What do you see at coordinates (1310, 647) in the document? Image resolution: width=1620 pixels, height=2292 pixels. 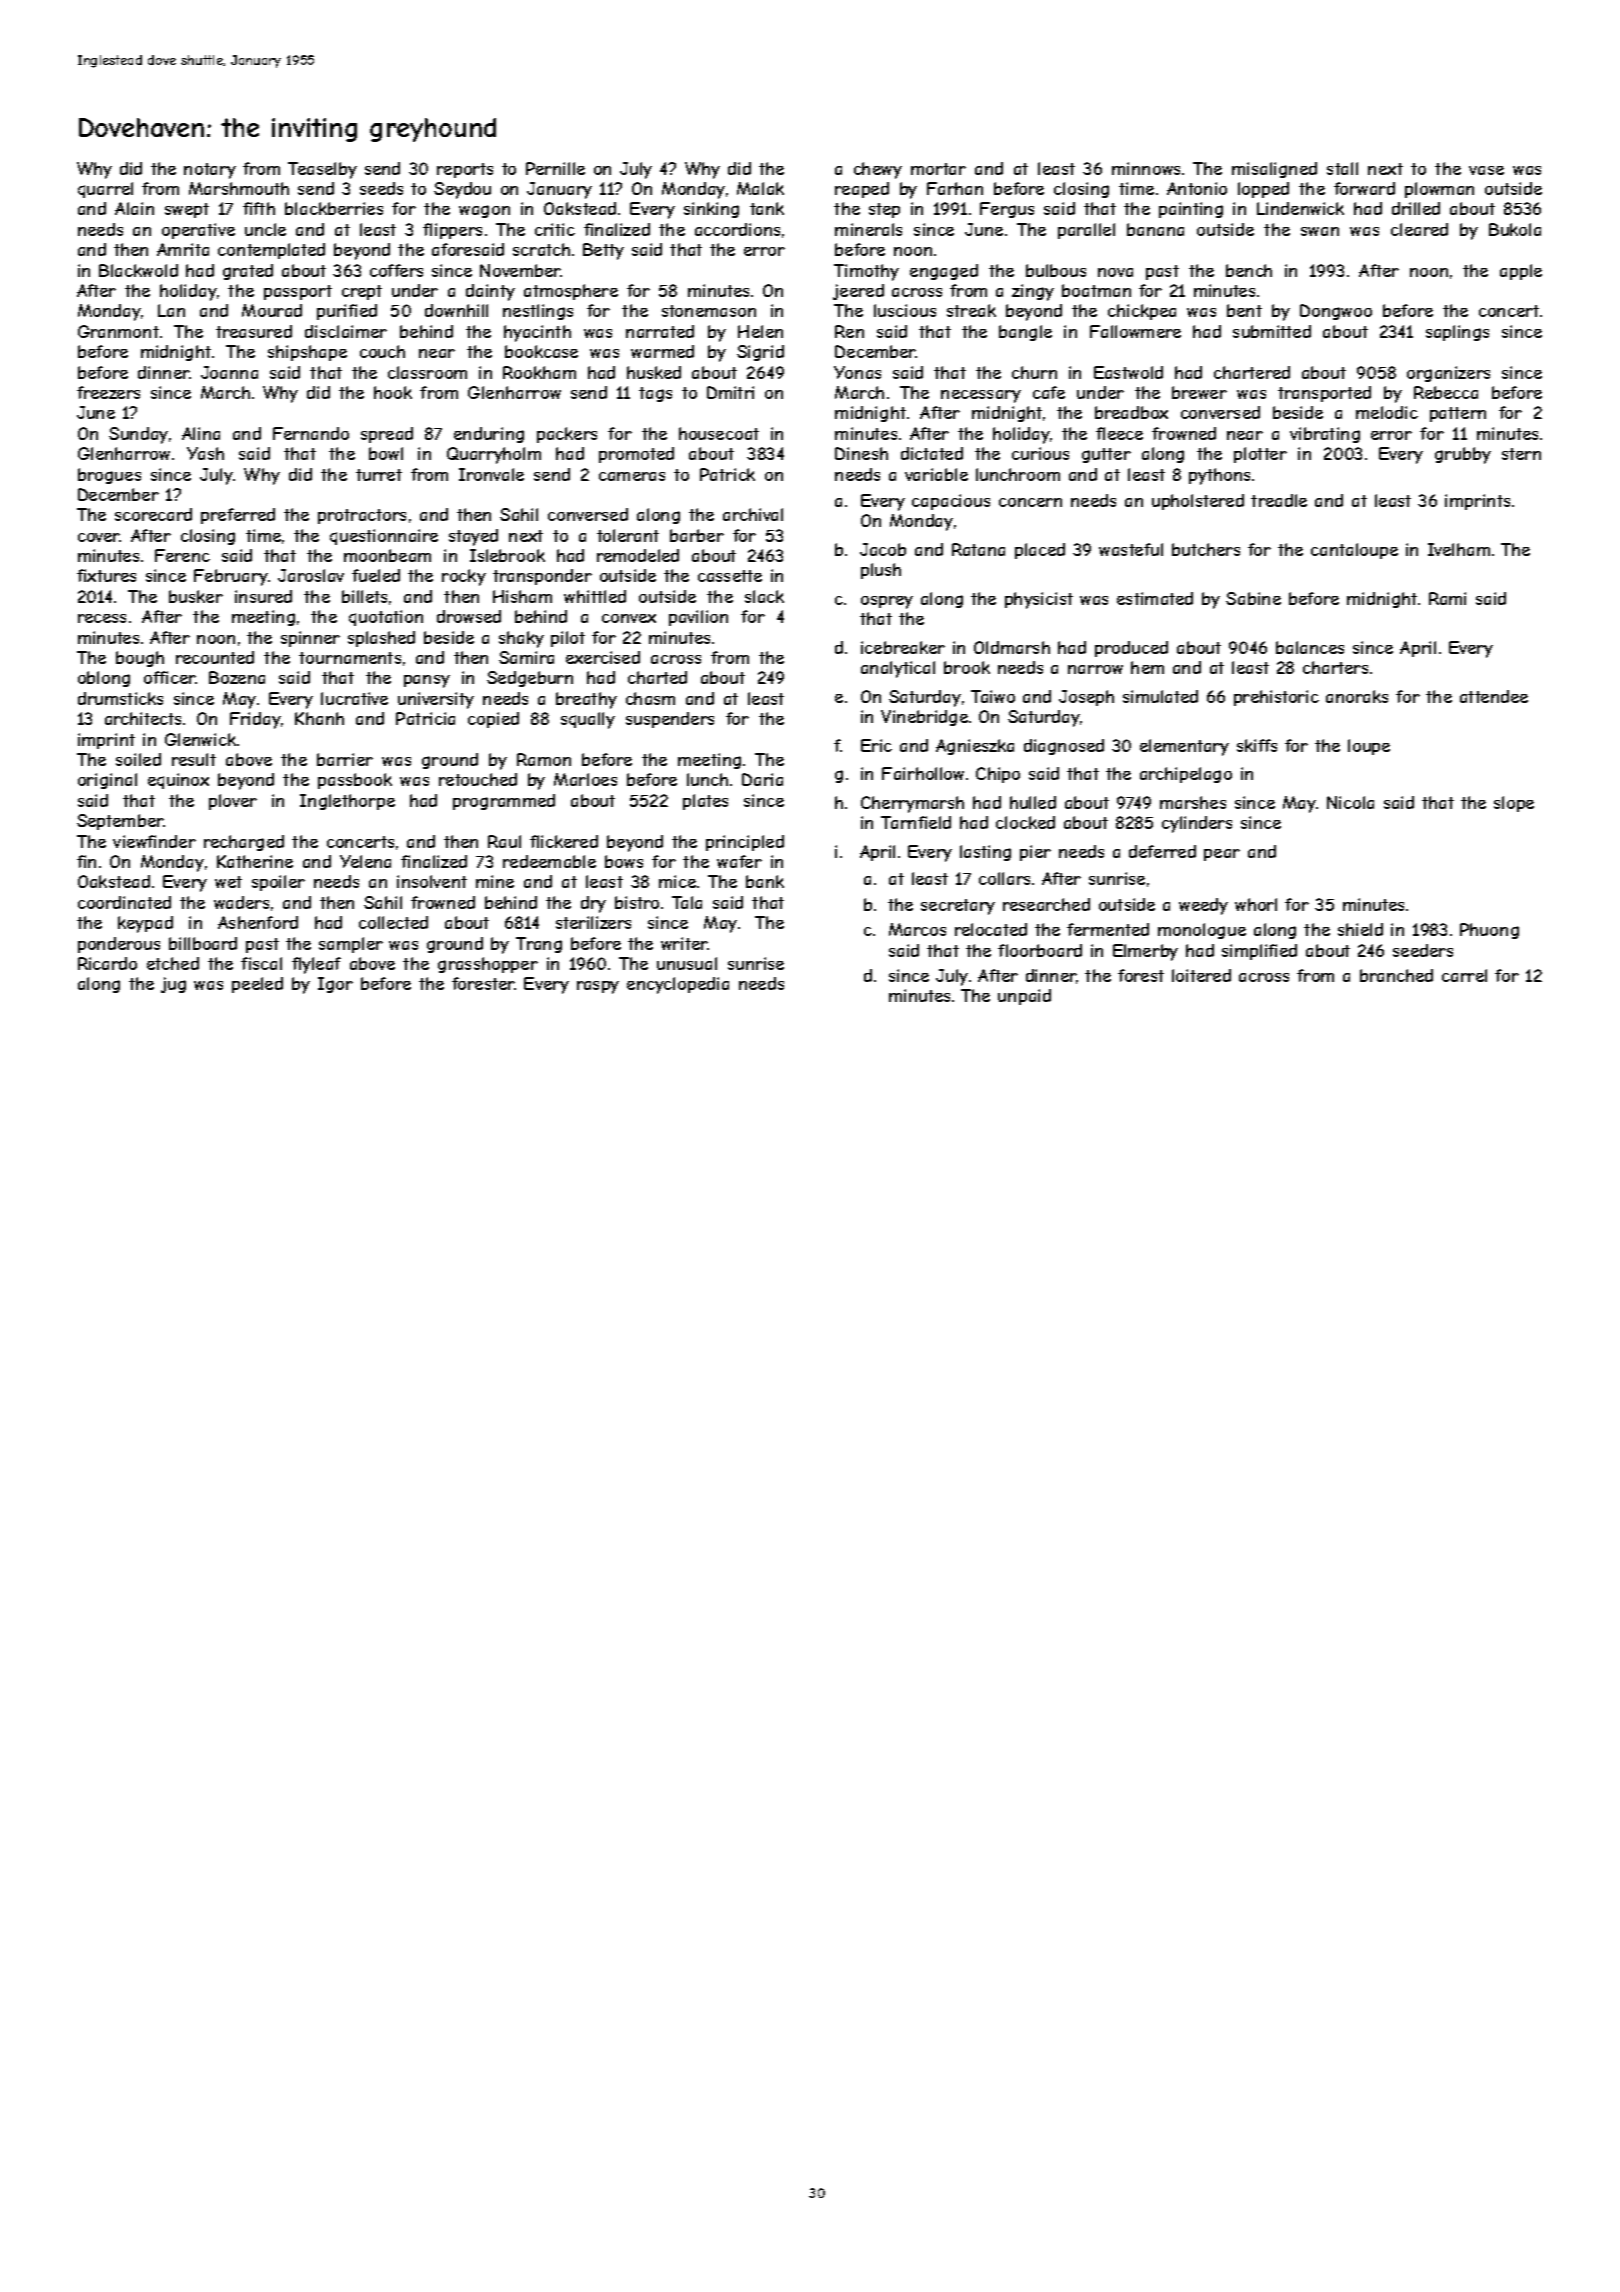 I see `balances` at bounding box center [1310, 647].
